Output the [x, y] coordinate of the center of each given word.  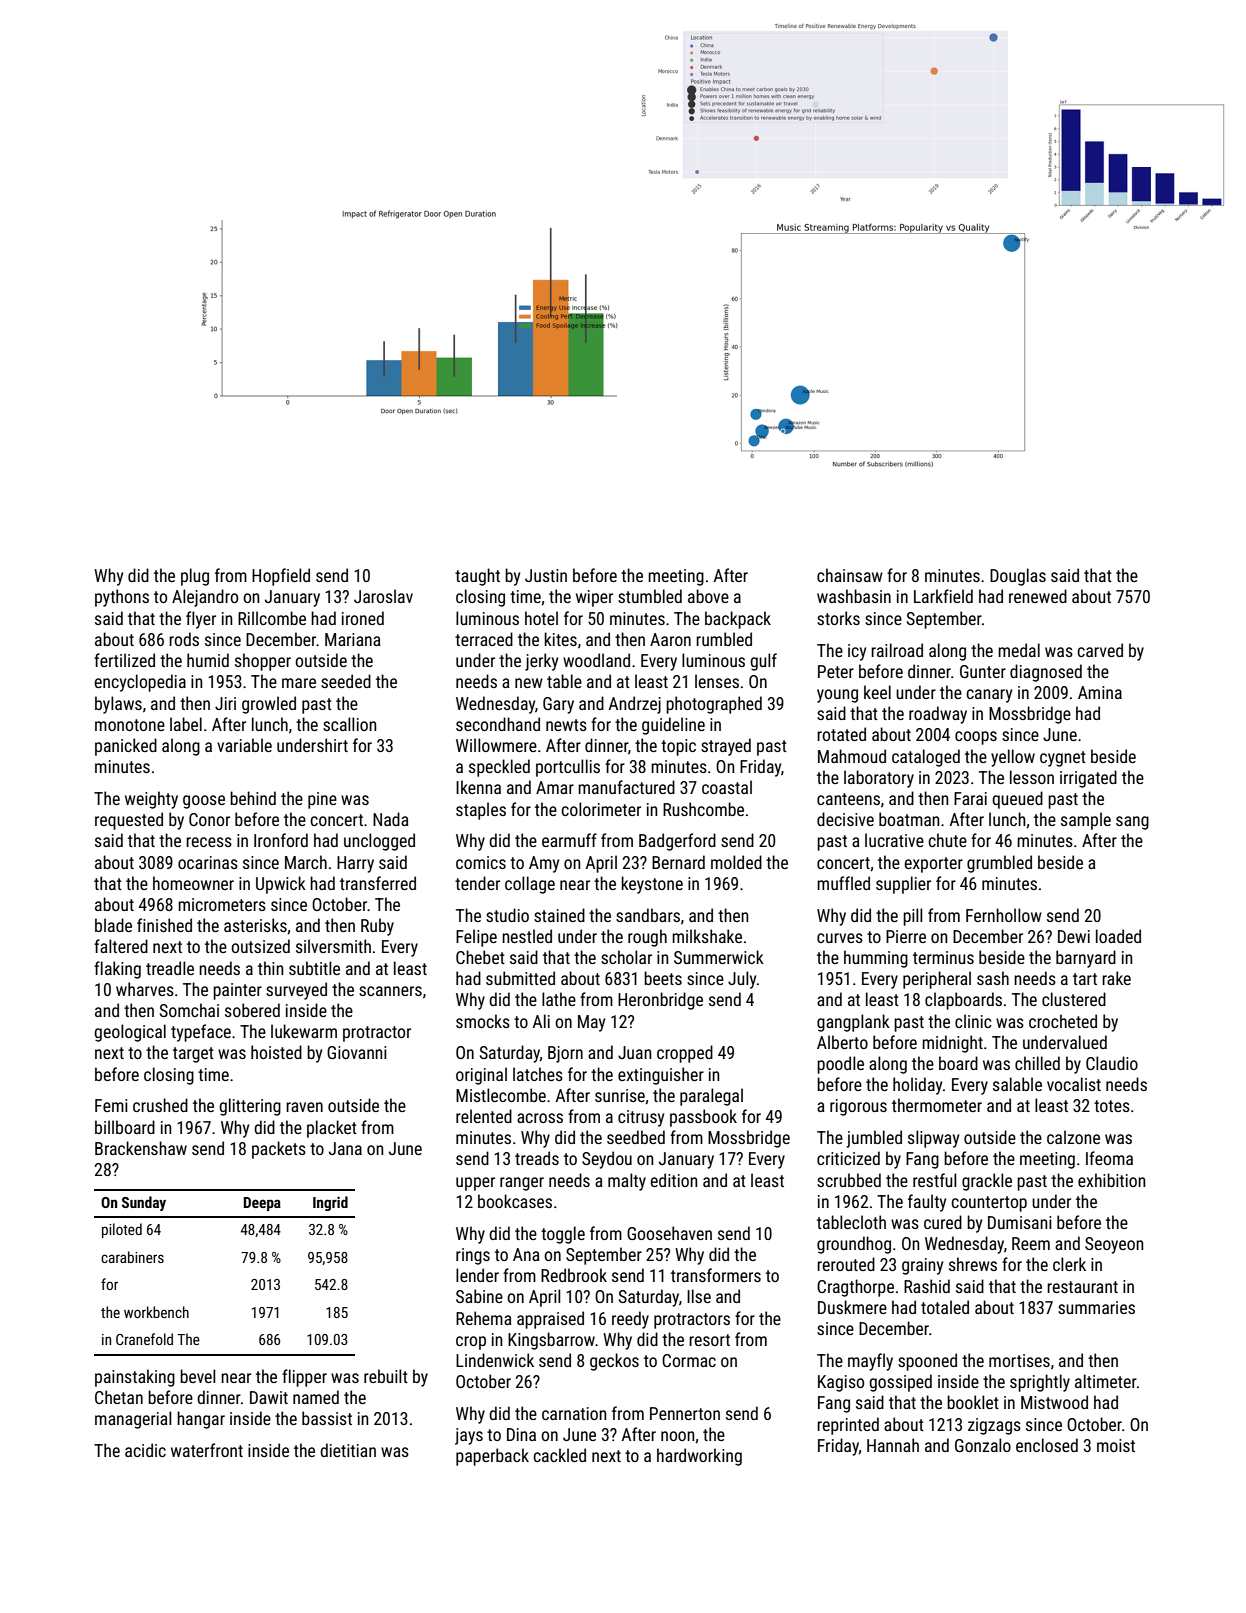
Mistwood [1054, 1402]
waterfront [207, 1450]
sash [993, 978]
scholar [626, 957]
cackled [559, 1455]
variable [244, 745]
